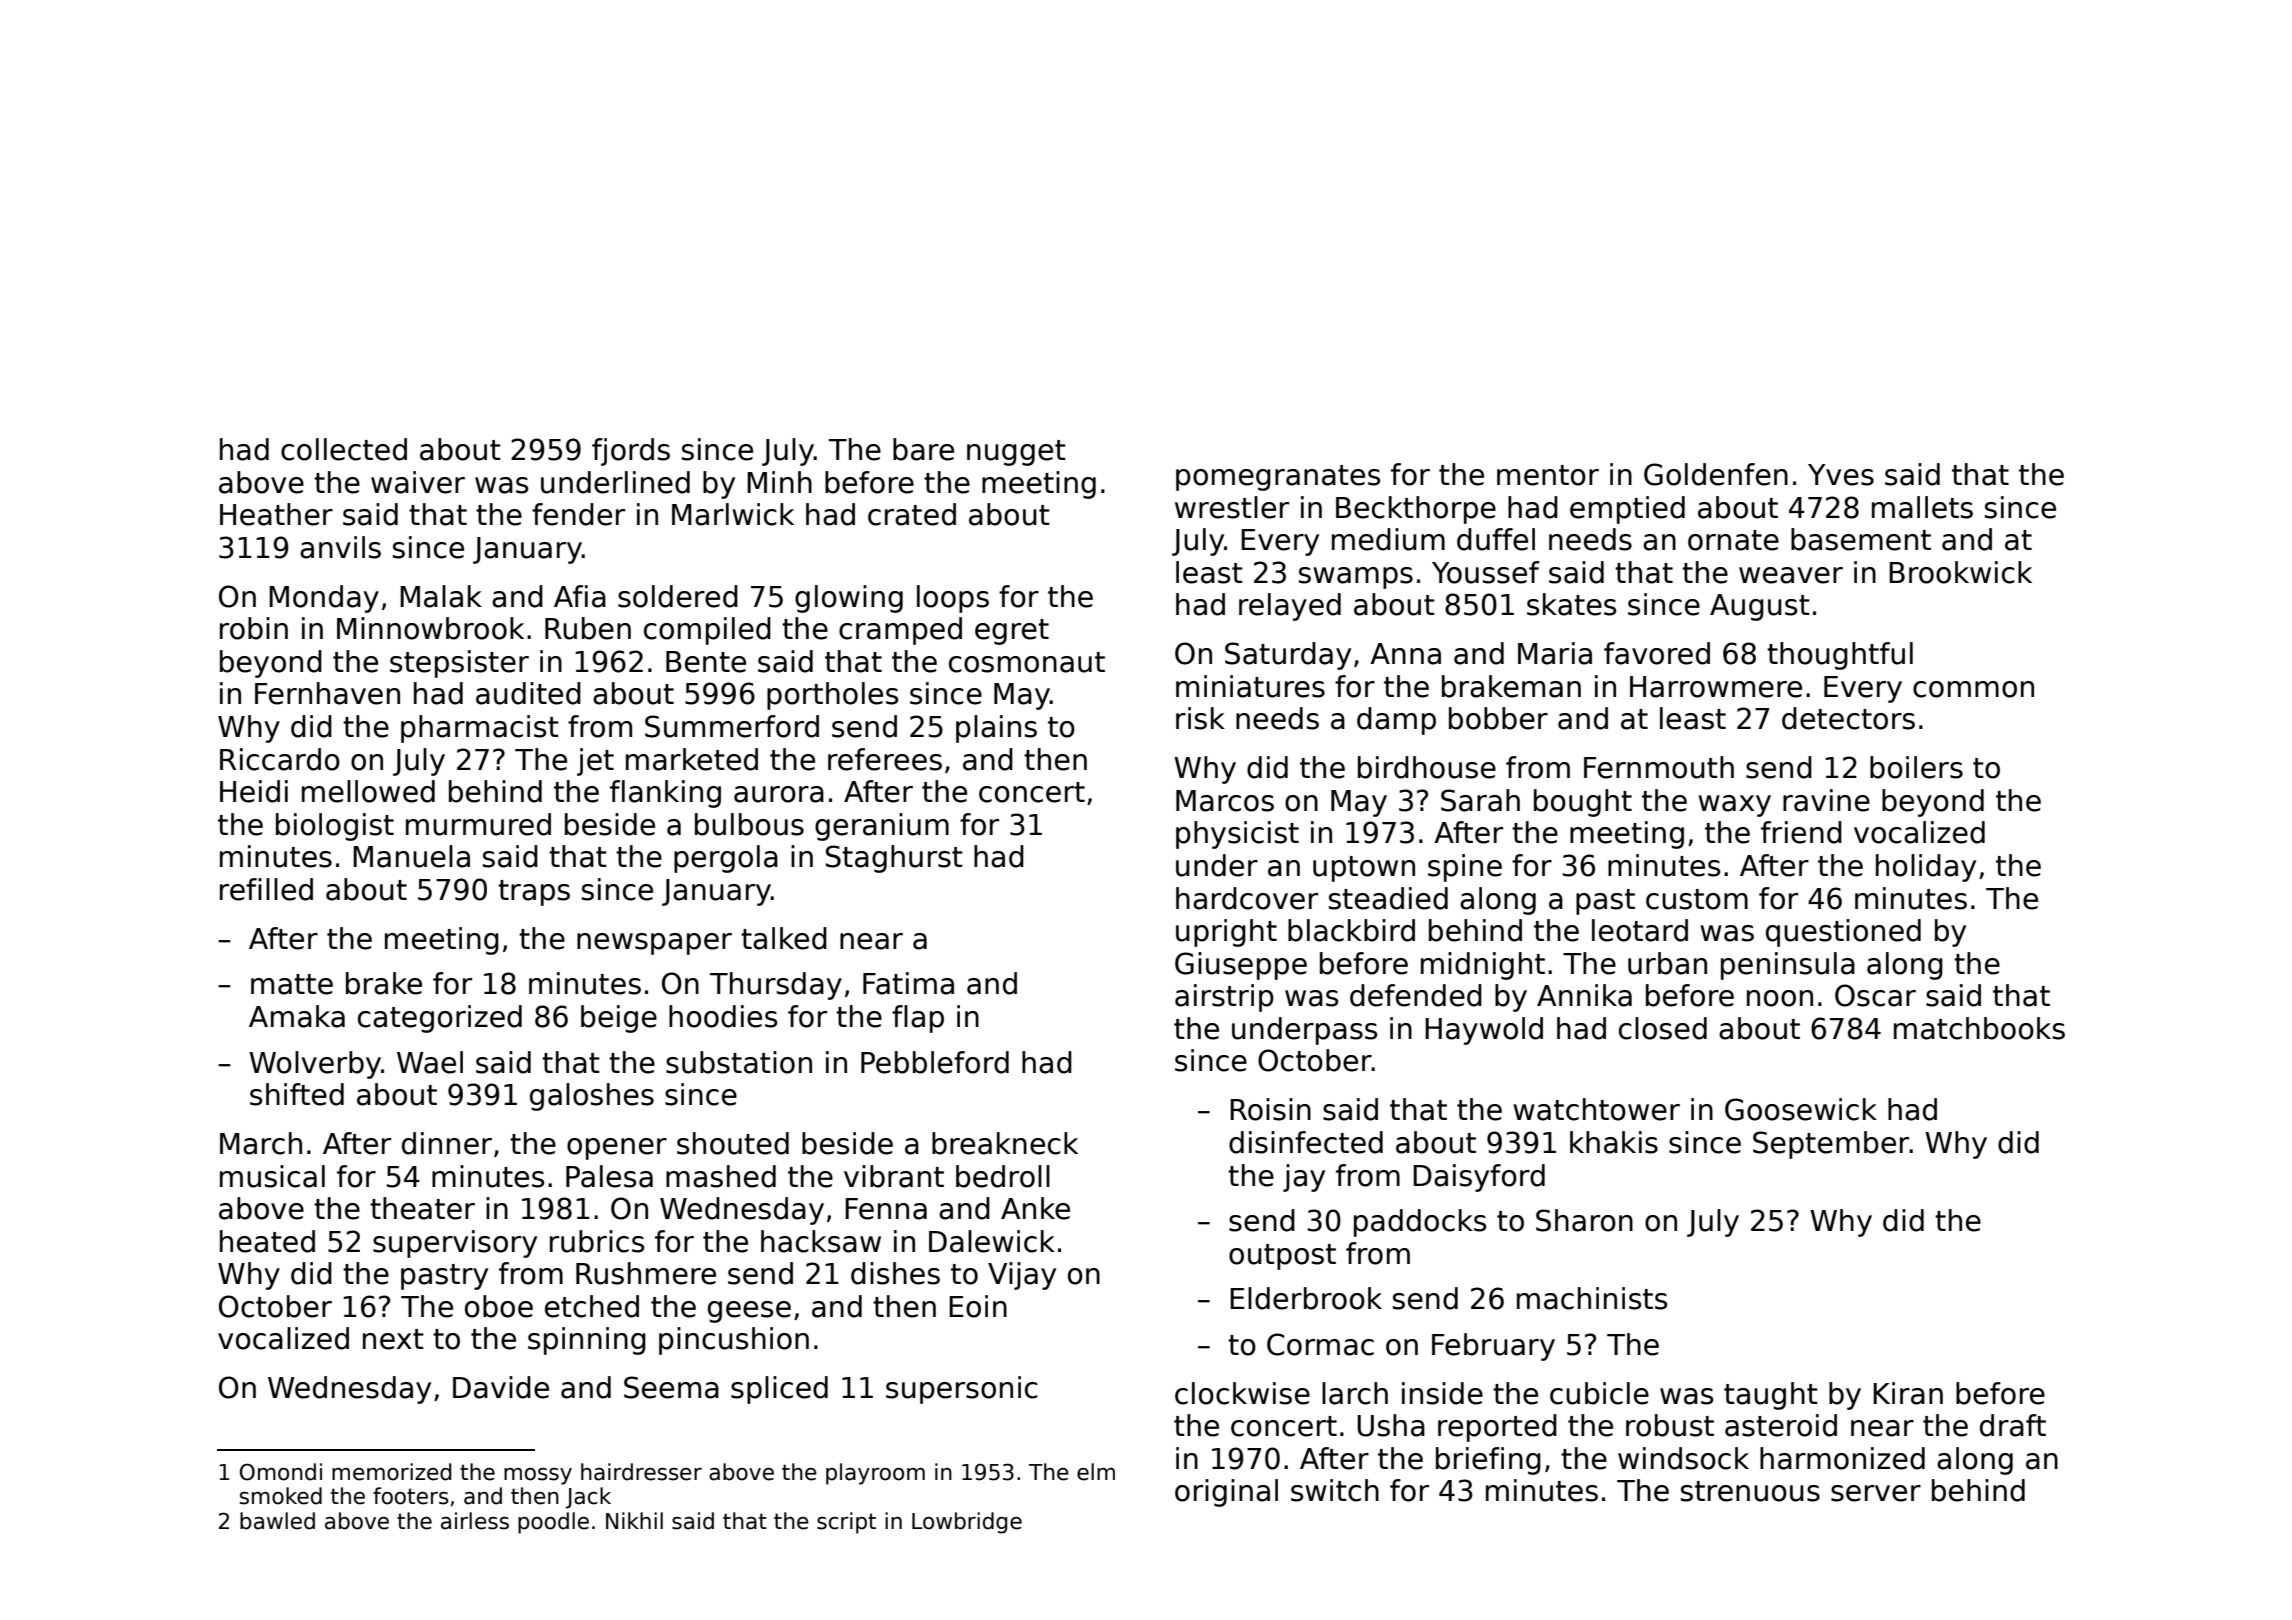 This document has width=2292, height=1620. What do you see at coordinates (978, 1306) in the document?
I see `Eoin` at bounding box center [978, 1306].
